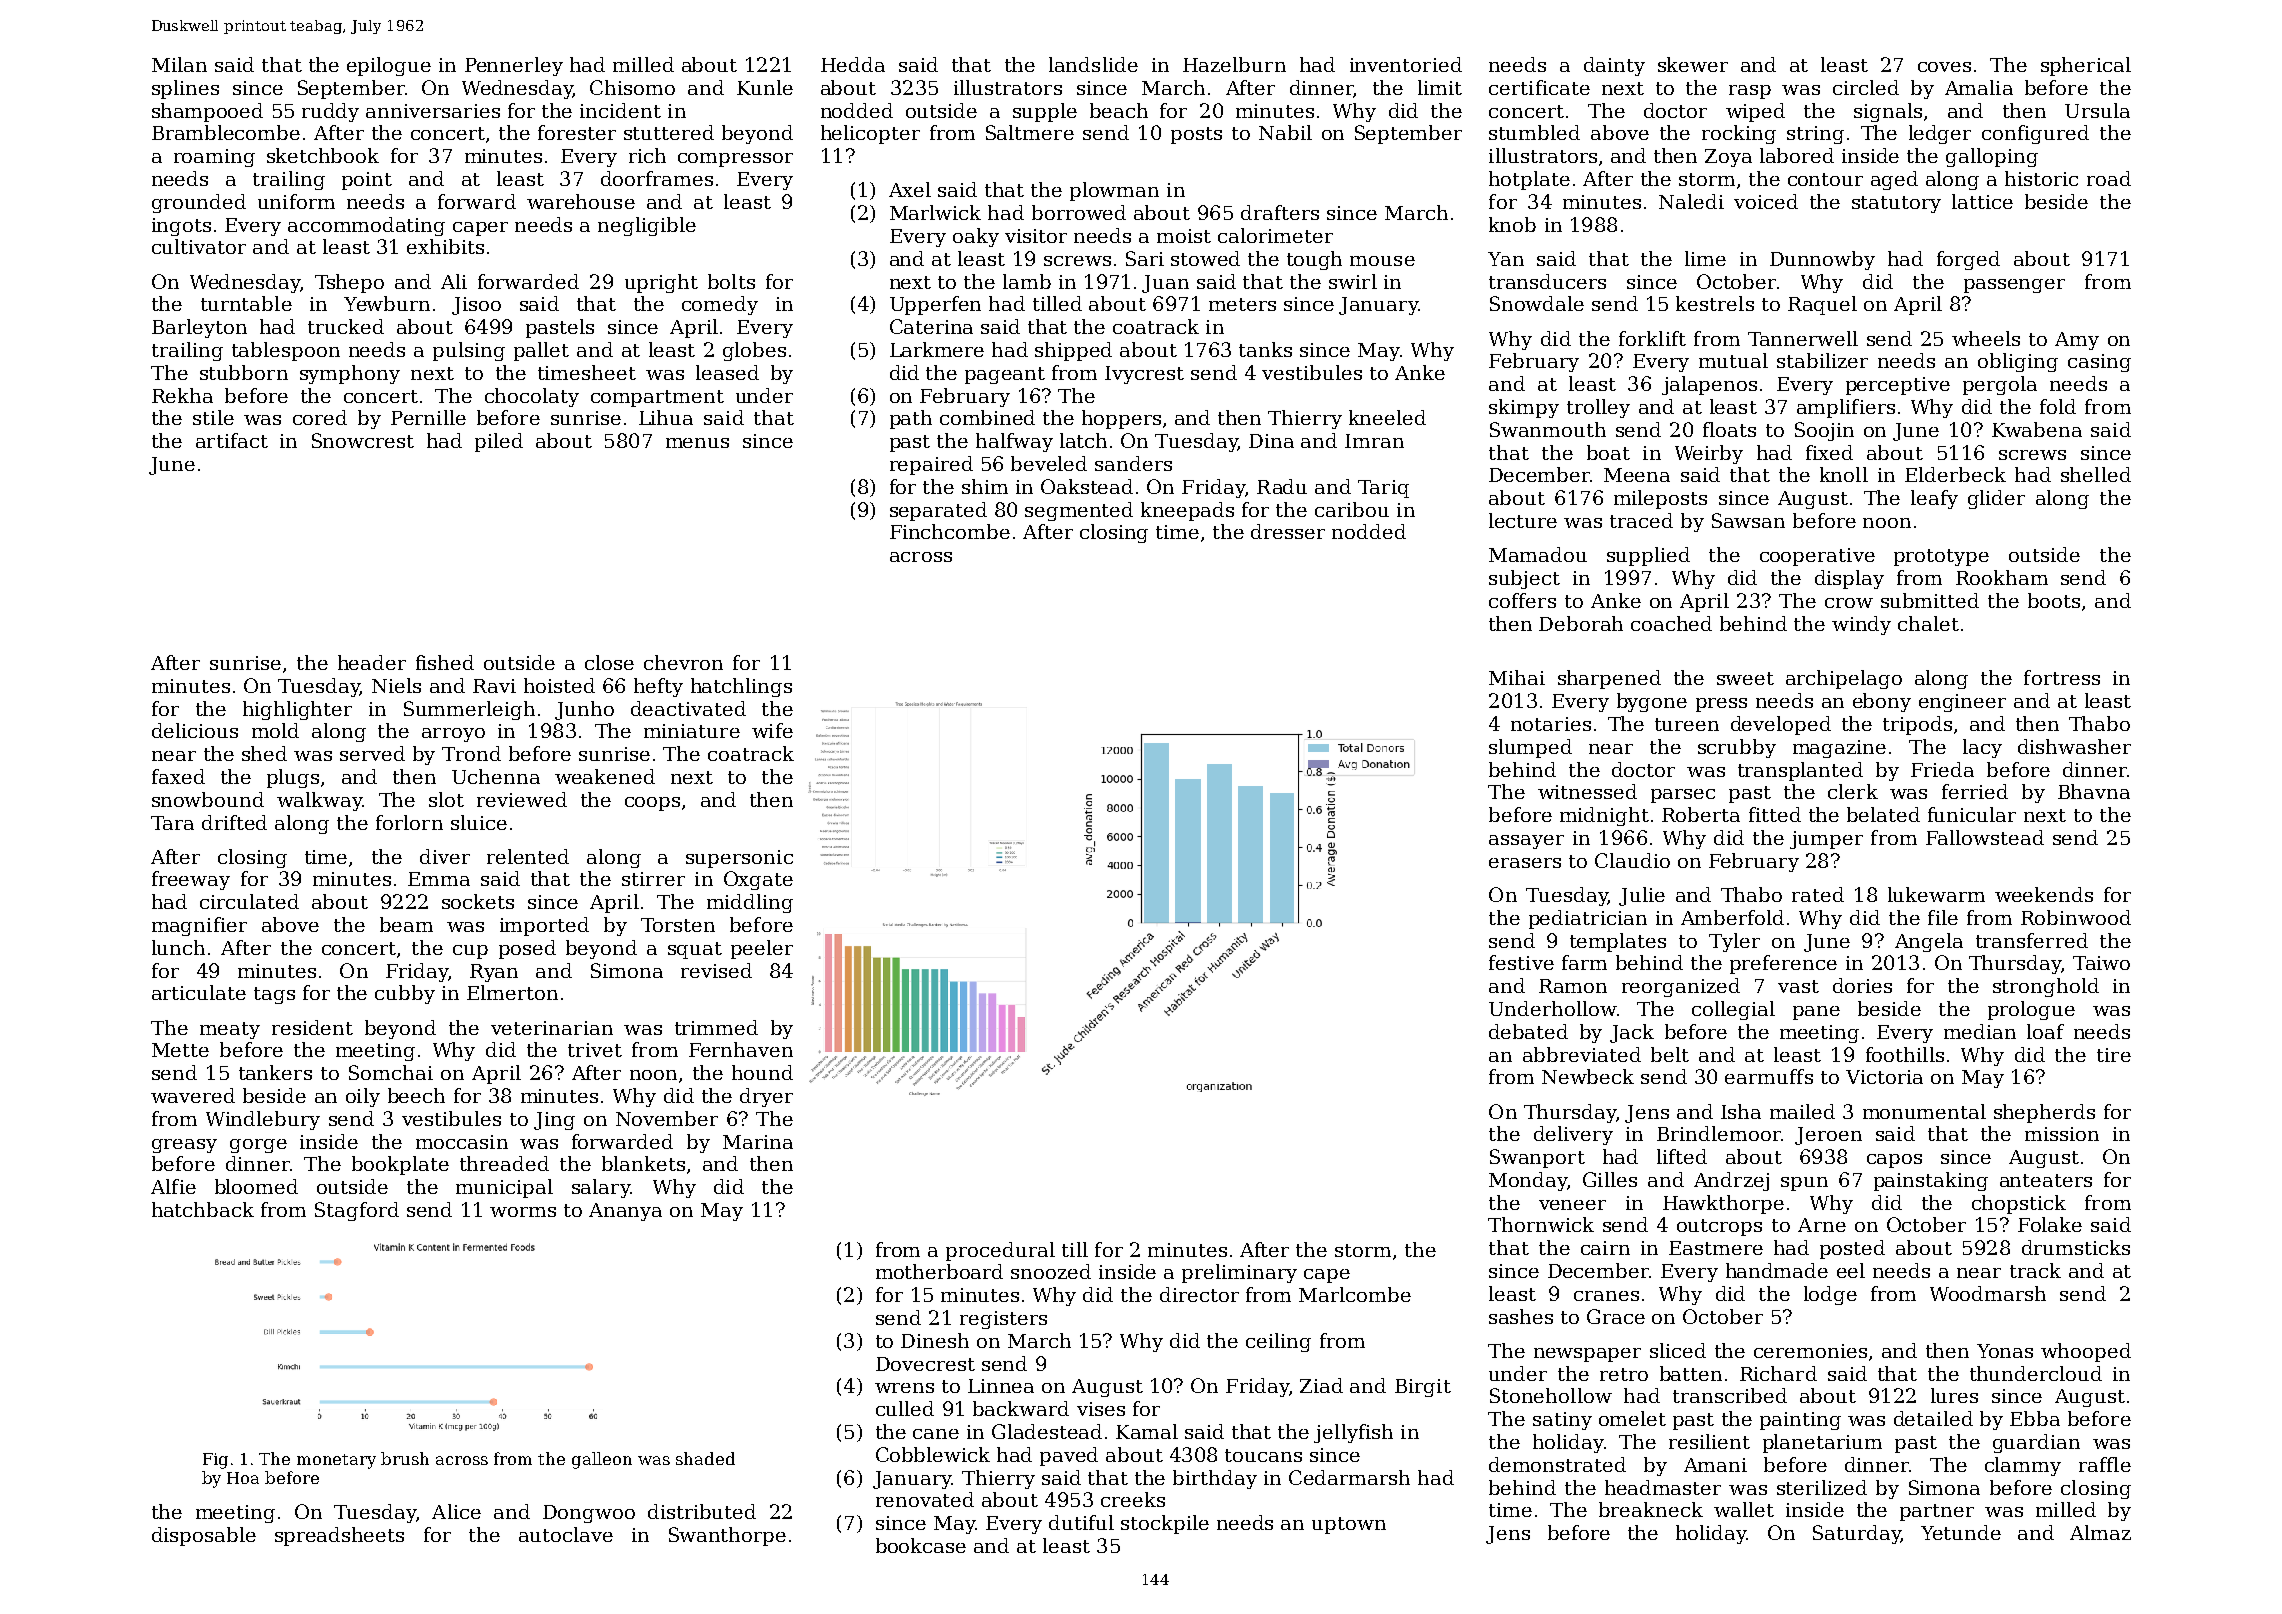 Image resolution: width=2282 pixels, height=1614 pixels. What do you see at coordinates (339, 1536) in the document?
I see `spreadsheets` at bounding box center [339, 1536].
